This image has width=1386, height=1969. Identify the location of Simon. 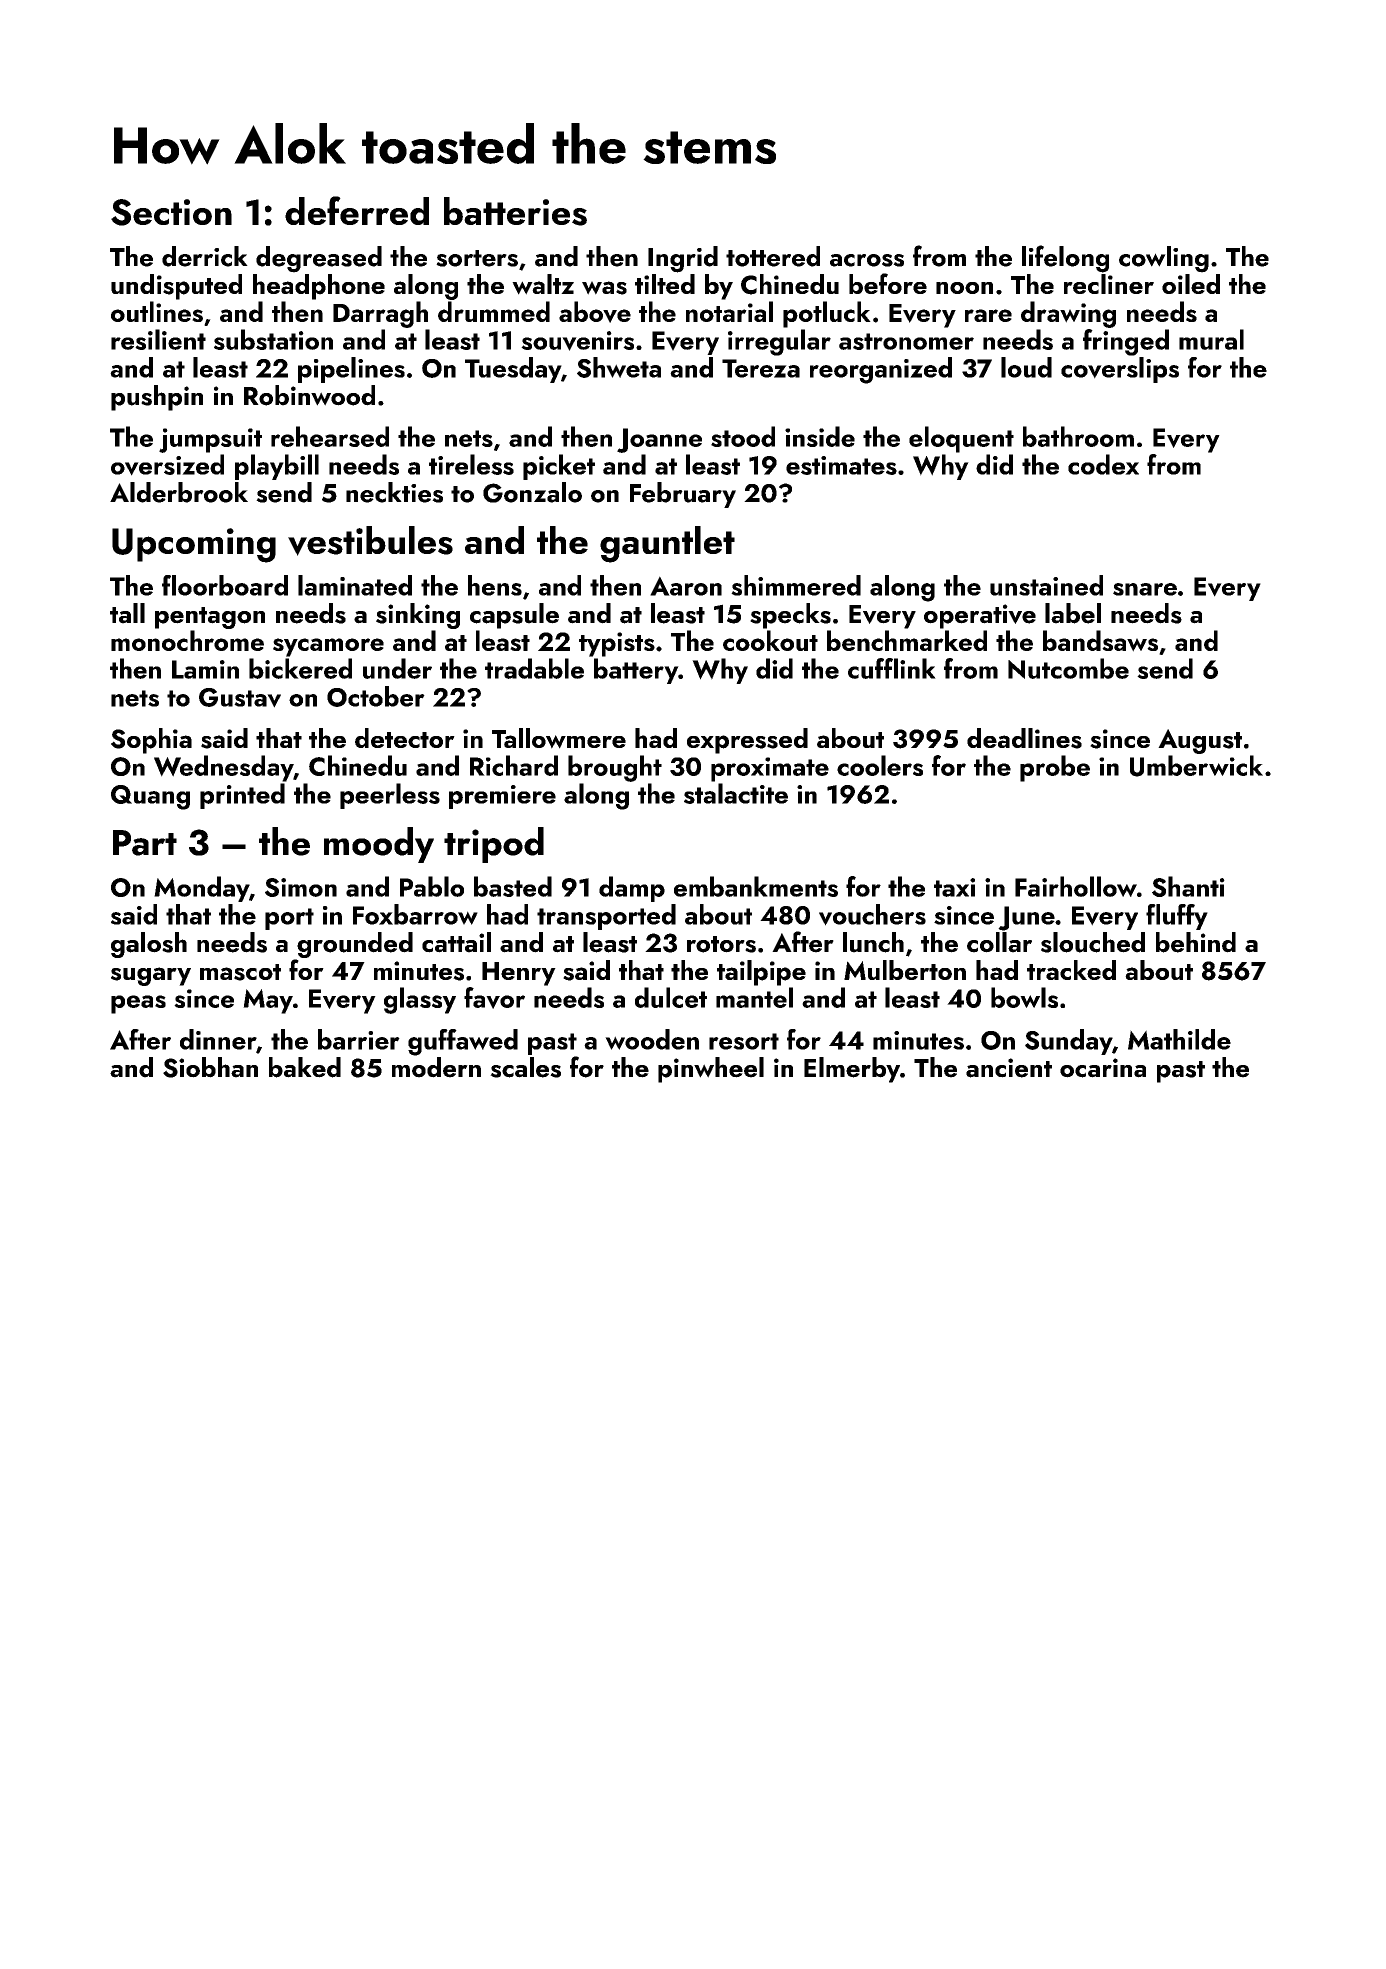
(301, 887).
